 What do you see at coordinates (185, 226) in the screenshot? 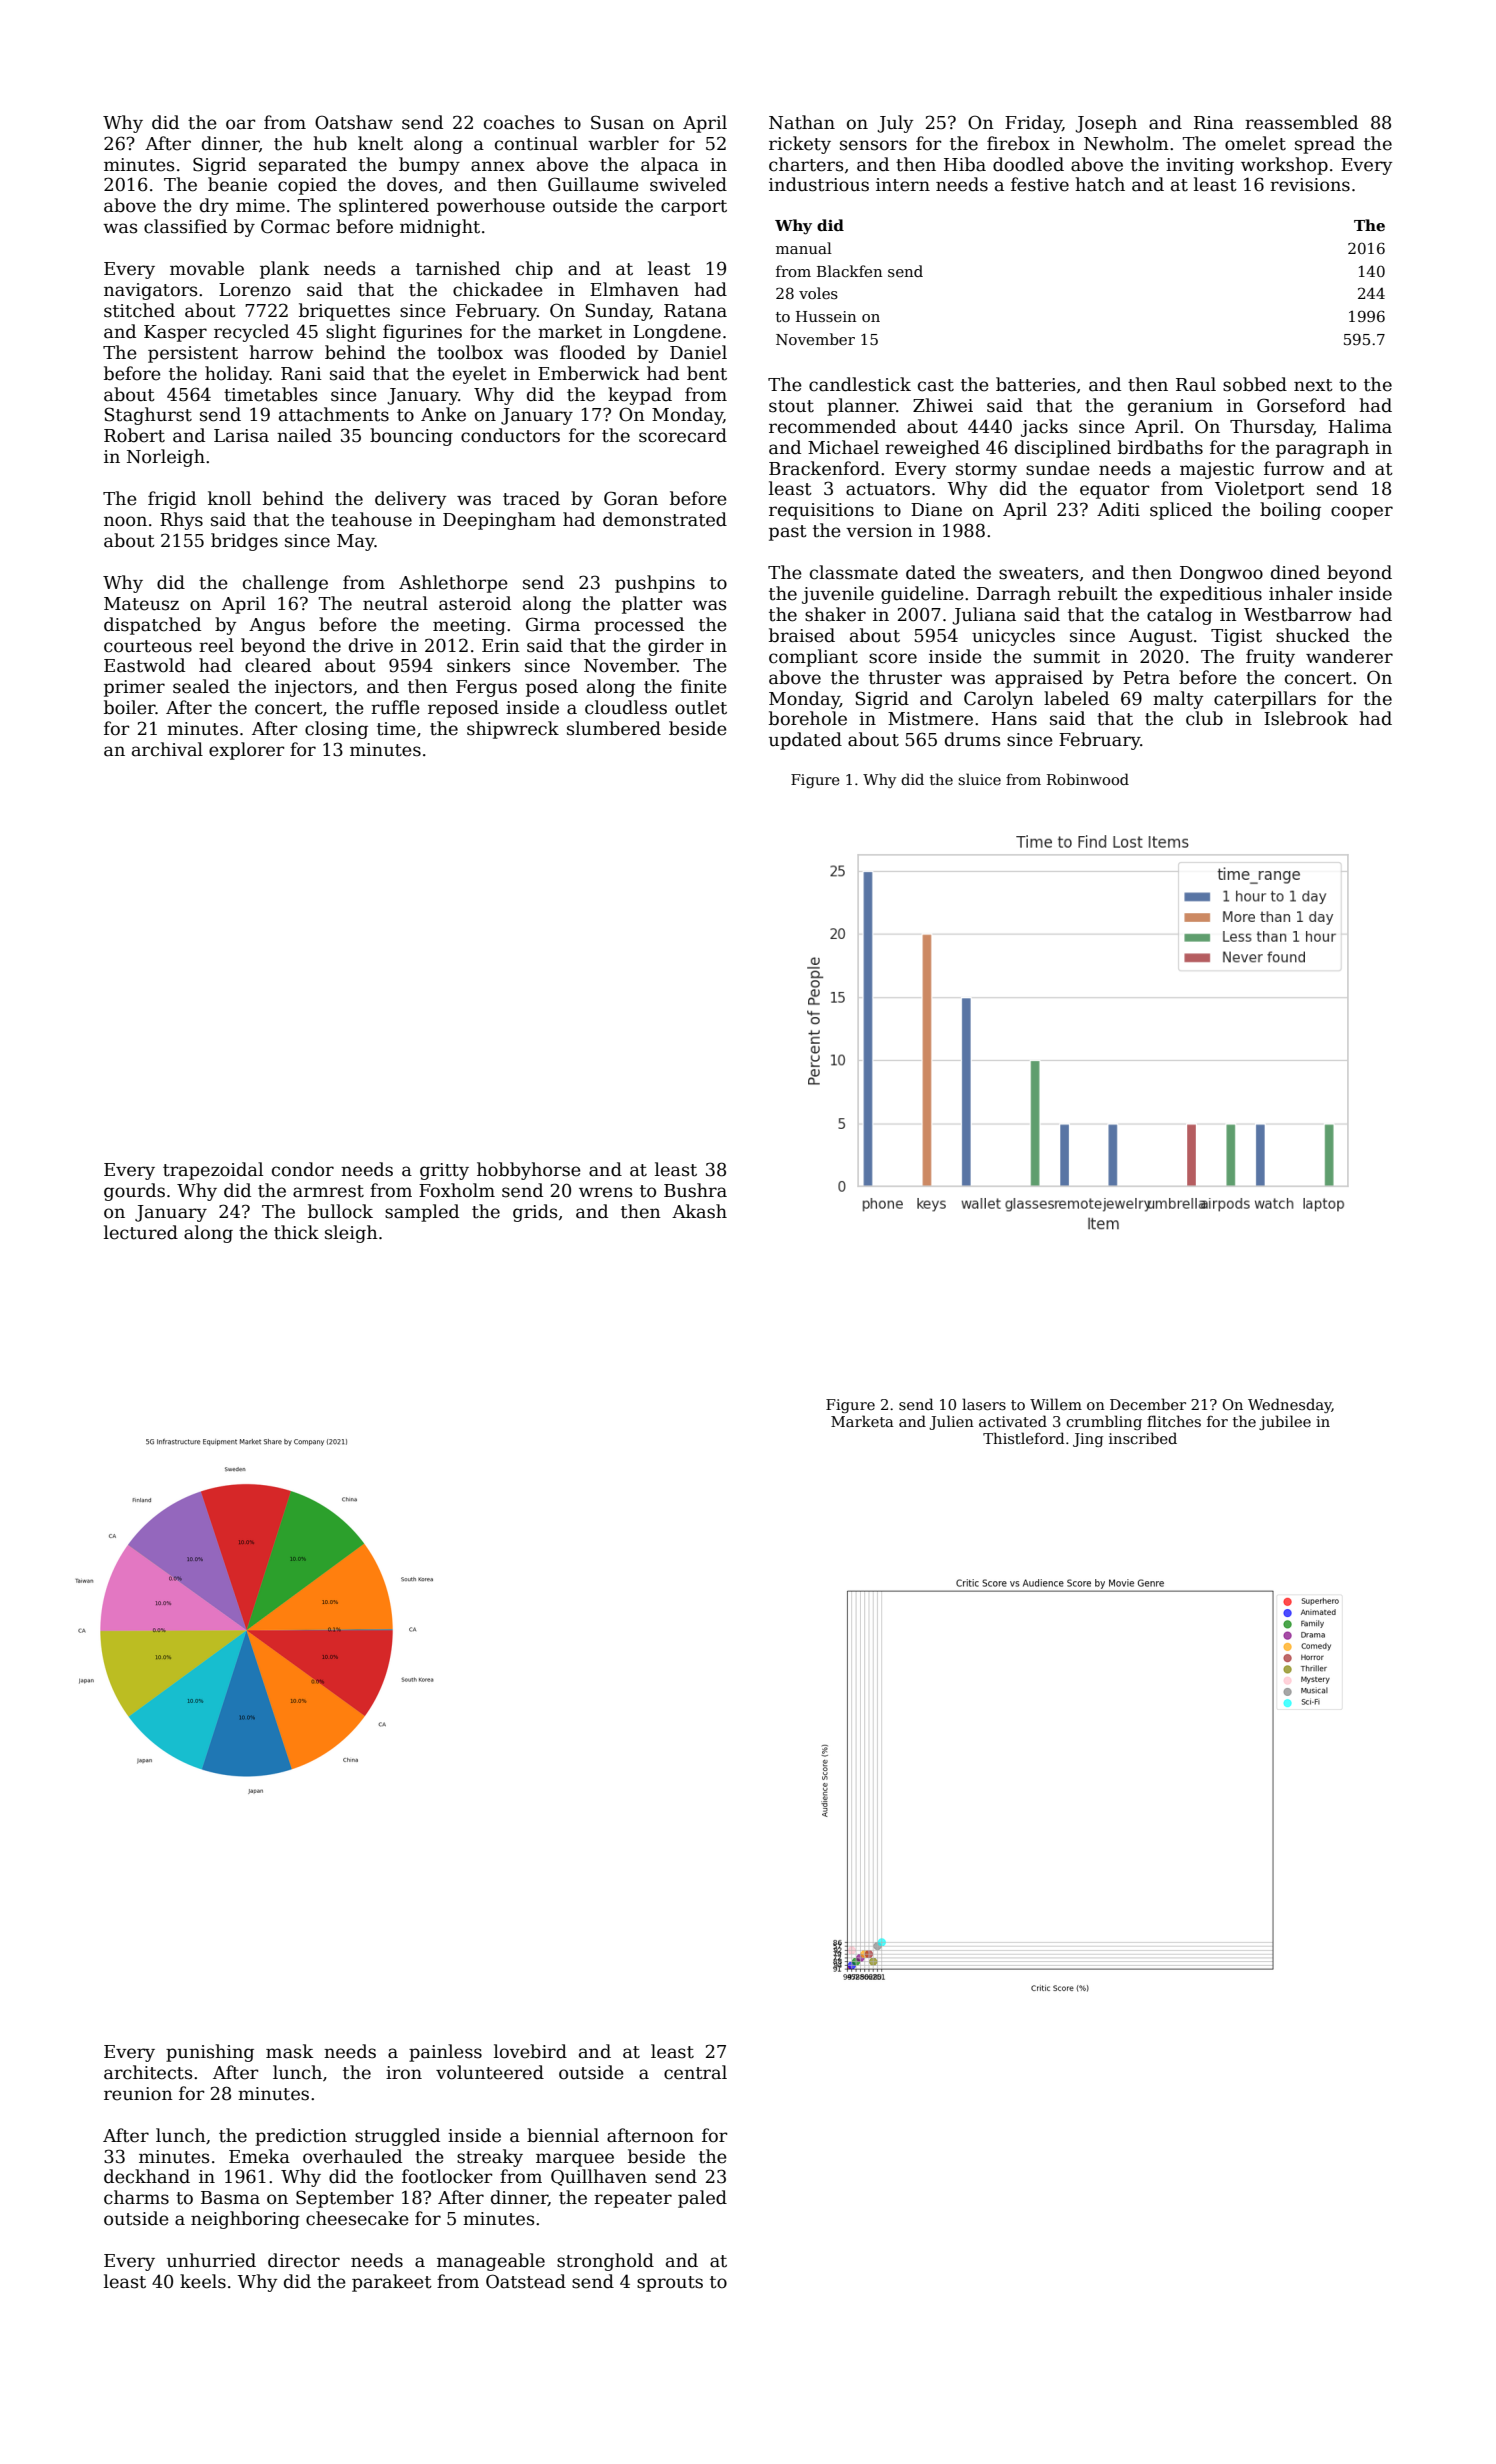
I see `classified` at bounding box center [185, 226].
